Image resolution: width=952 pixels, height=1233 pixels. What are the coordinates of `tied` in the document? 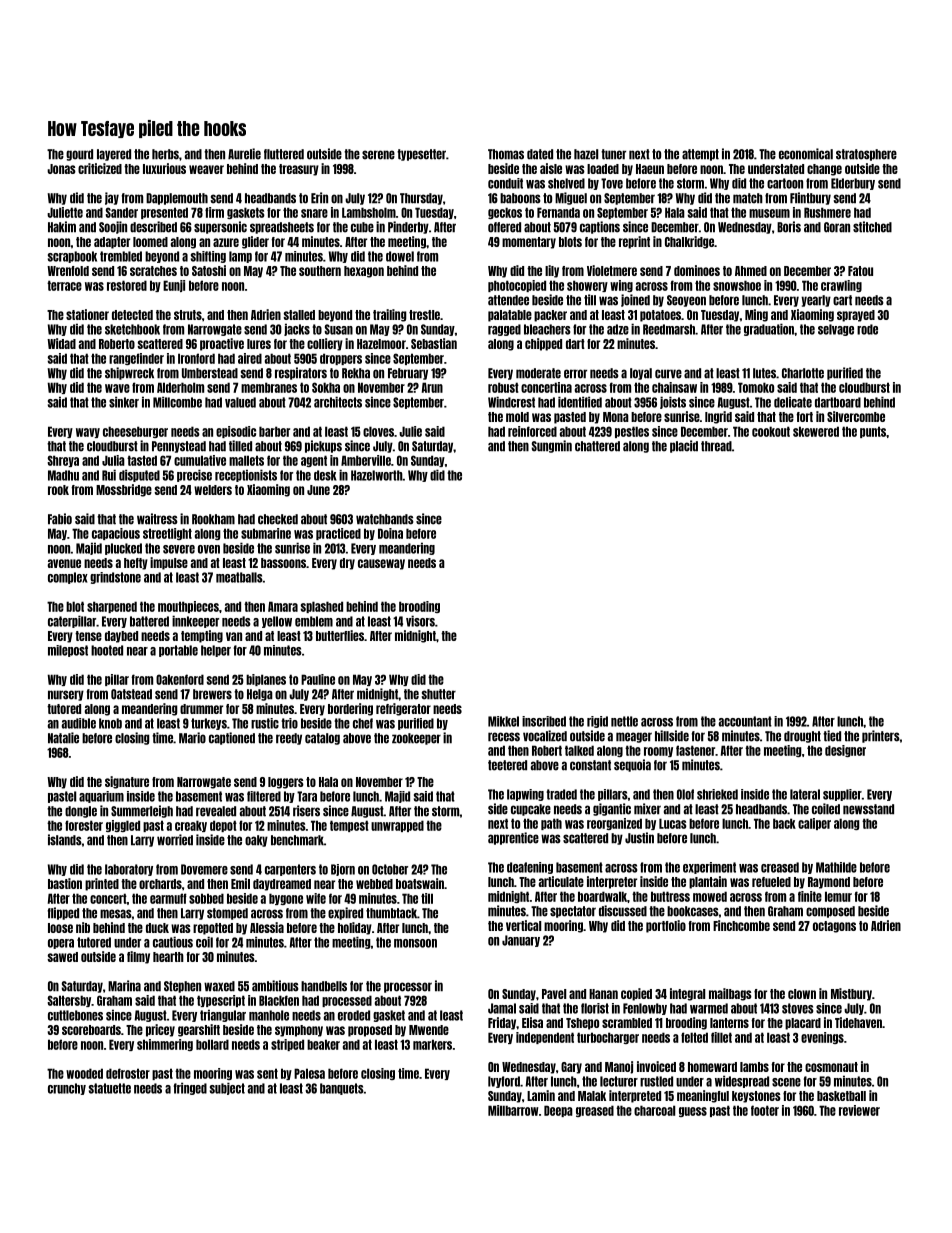 It's located at (832, 736).
